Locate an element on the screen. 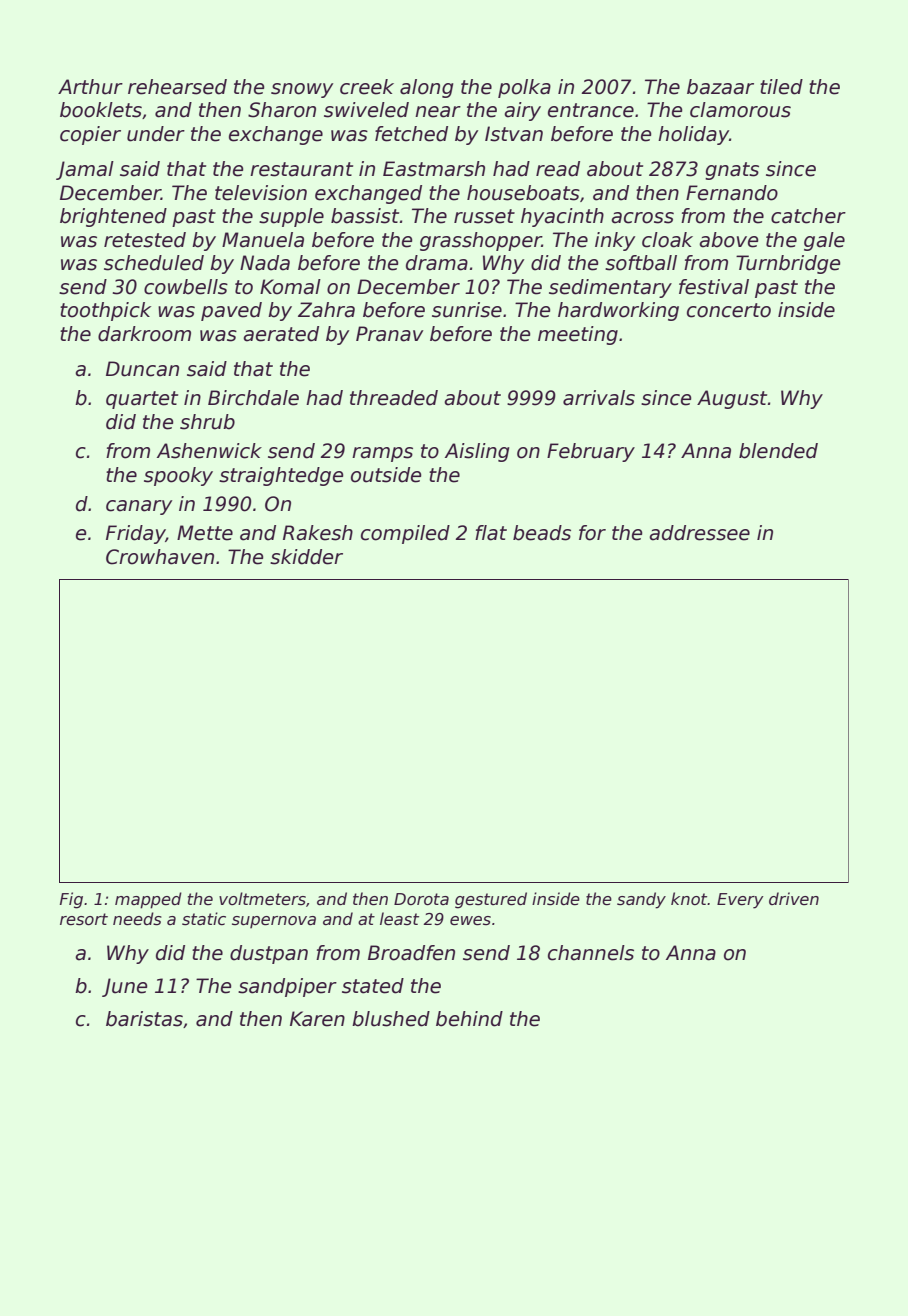 This screenshot has height=1316, width=908. skidder is located at coordinates (306, 557).
